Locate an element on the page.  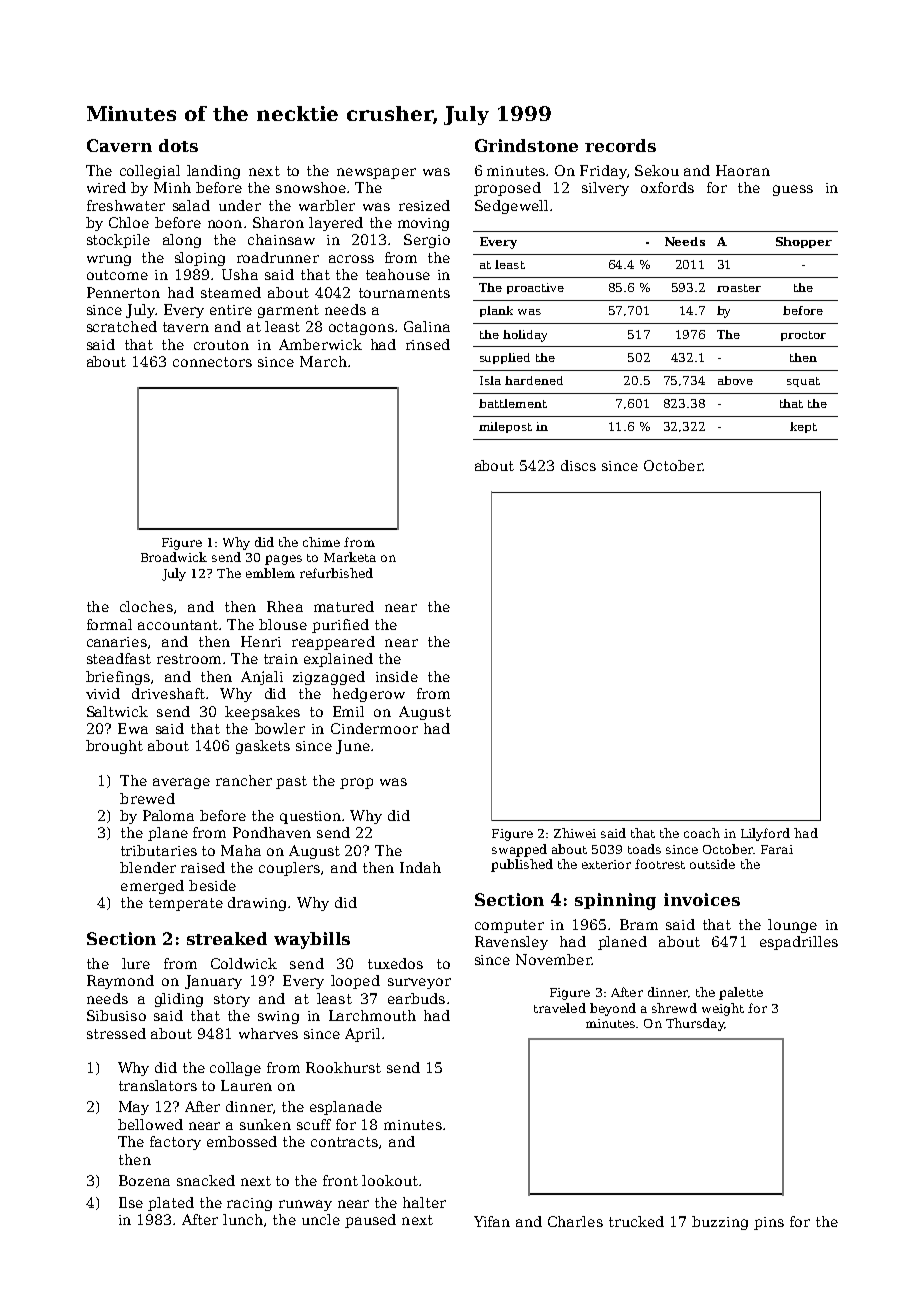
collage is located at coordinates (235, 1069).
